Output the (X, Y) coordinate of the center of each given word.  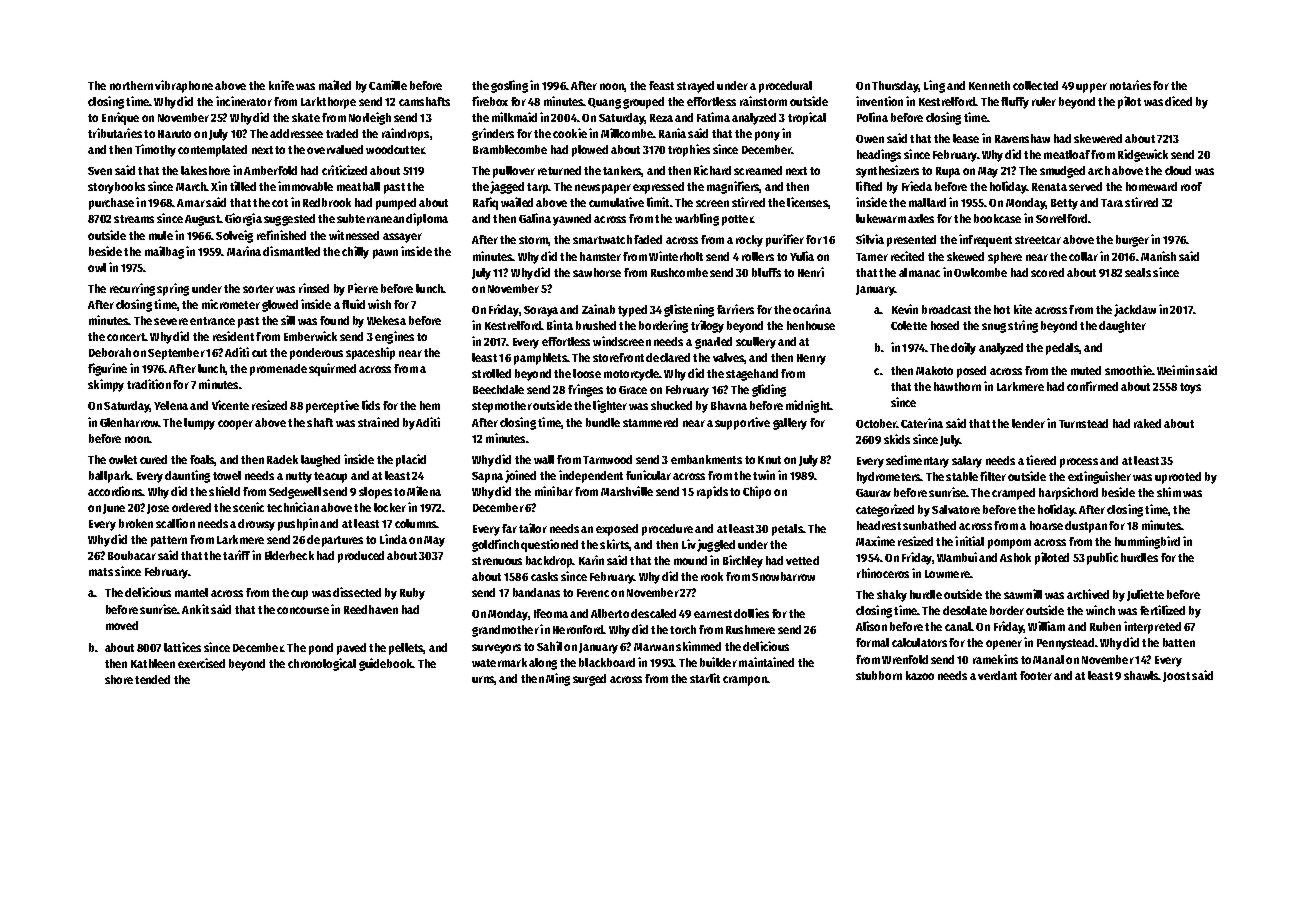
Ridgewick (1143, 155)
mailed (335, 85)
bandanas (536, 592)
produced (361, 557)
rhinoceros (883, 573)
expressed (658, 188)
